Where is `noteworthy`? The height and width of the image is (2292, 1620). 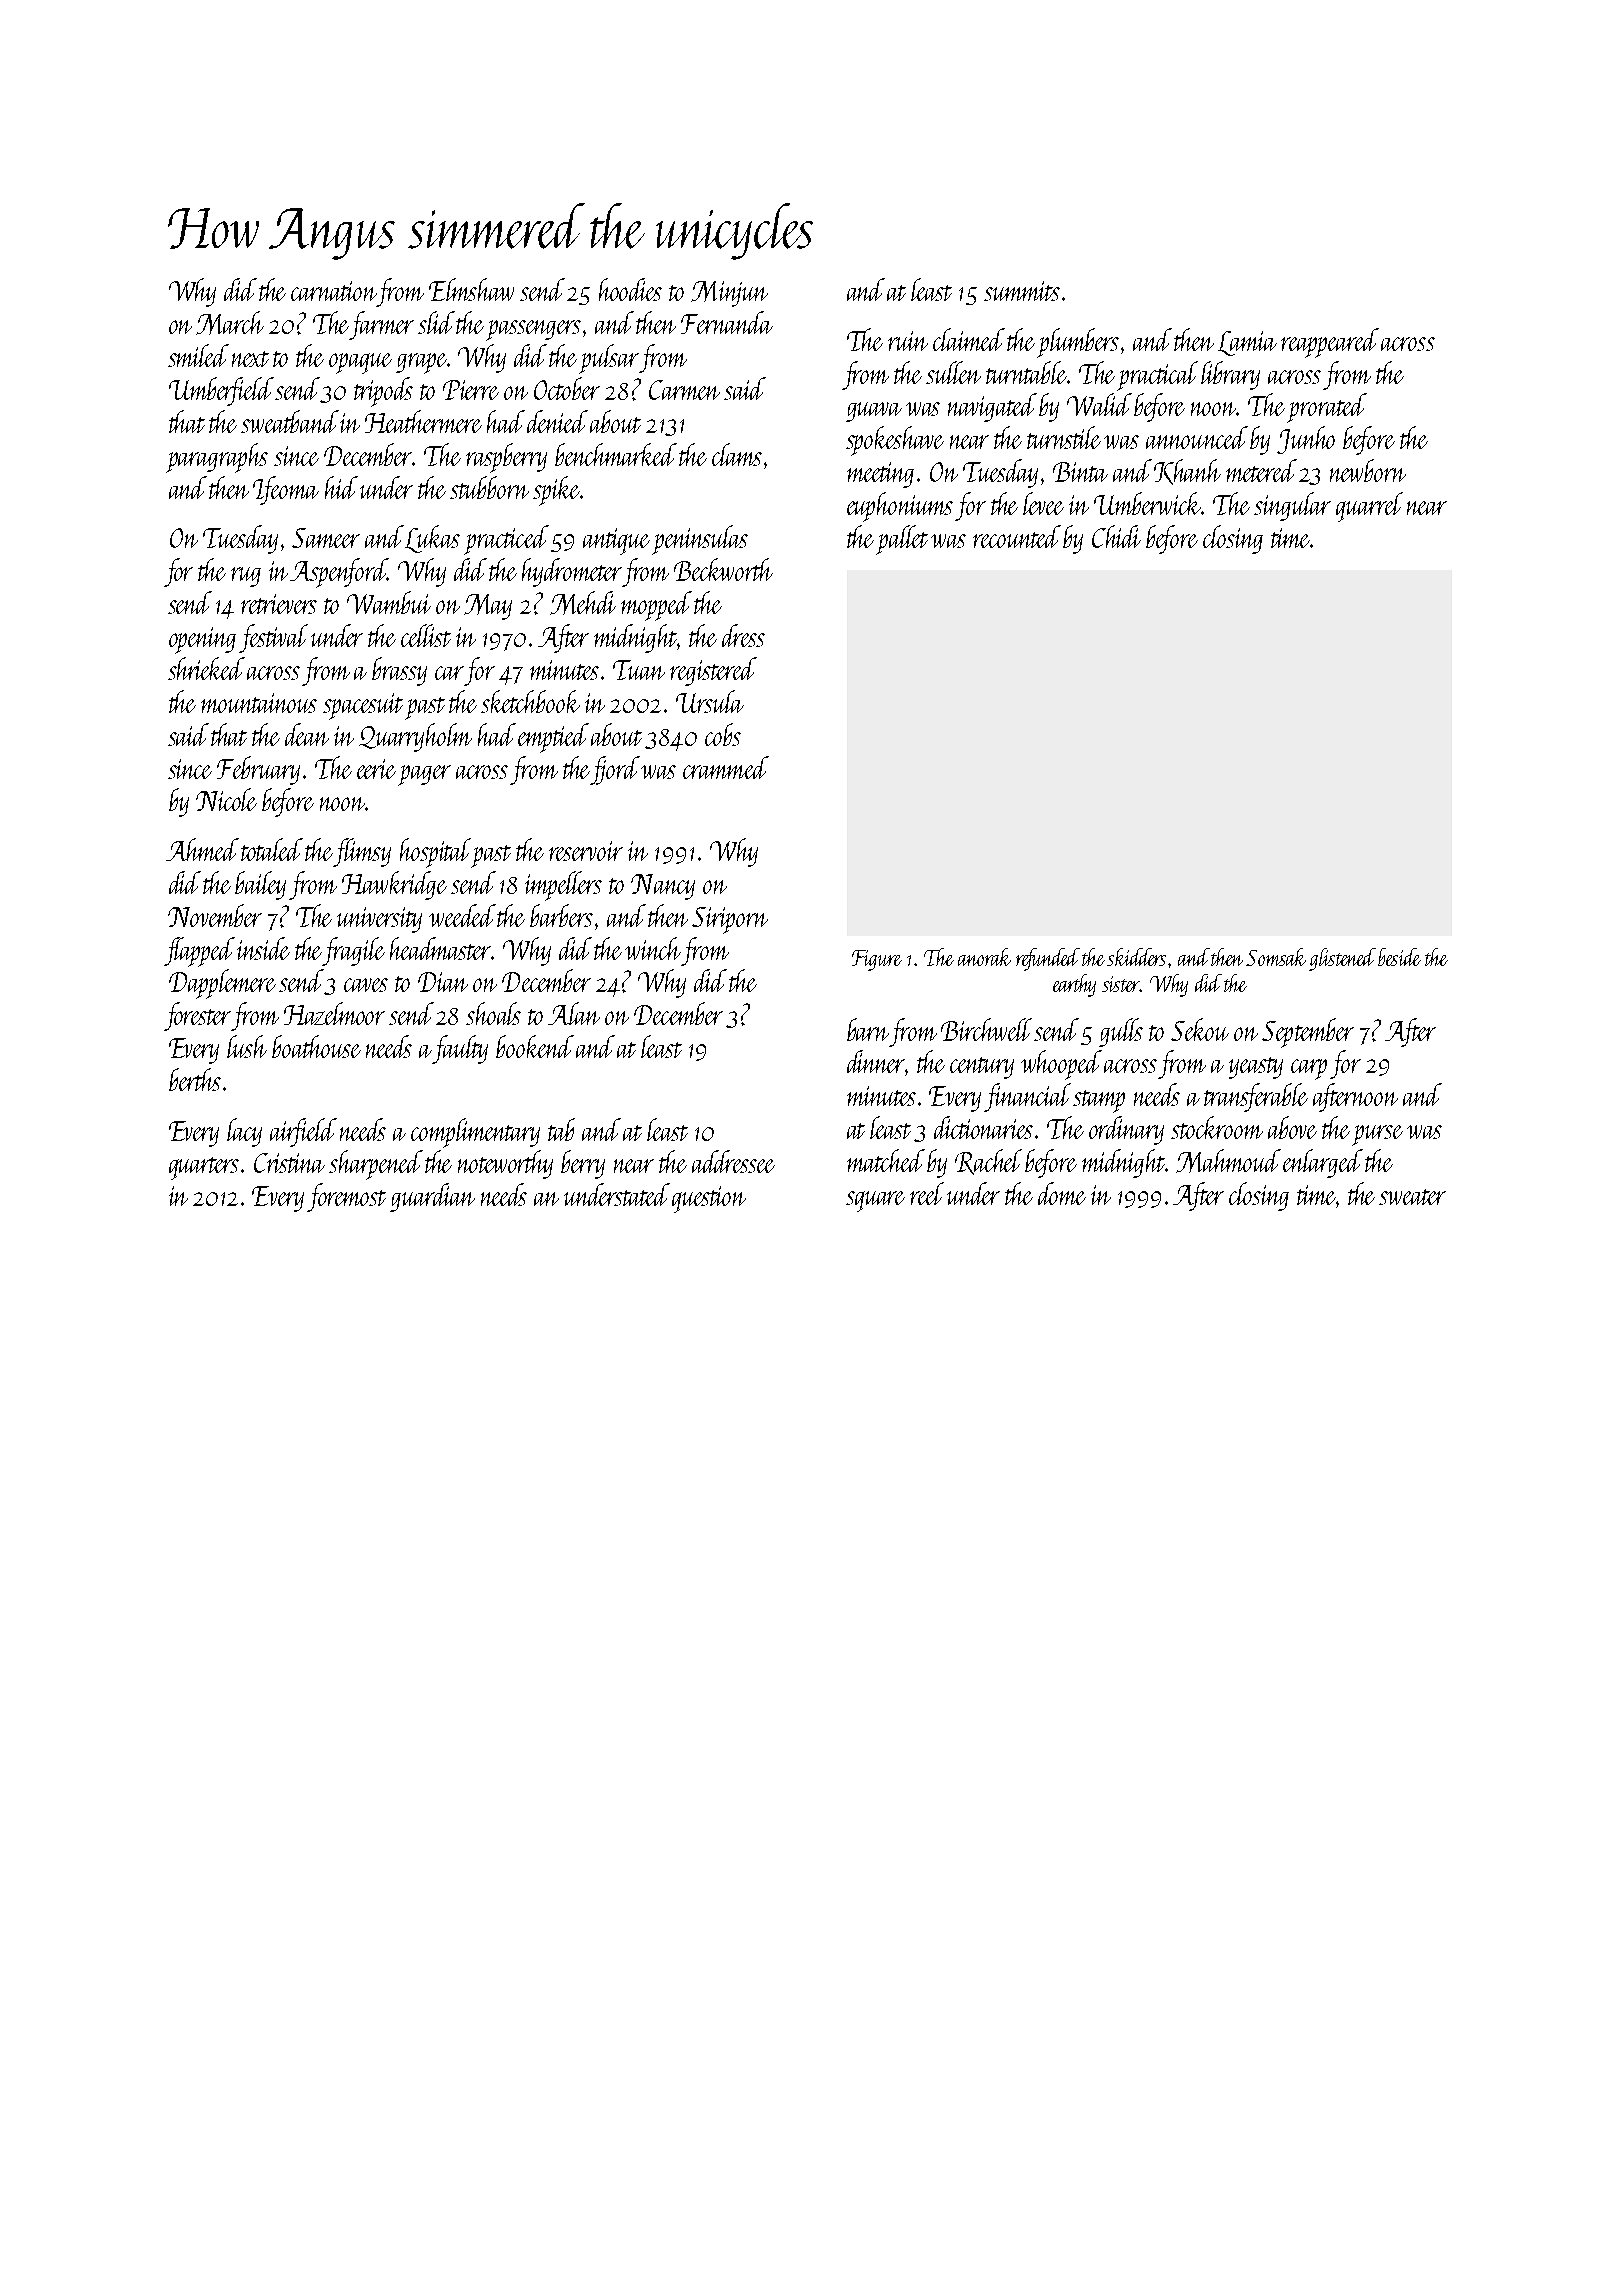 noteworthy is located at coordinates (505, 1164).
